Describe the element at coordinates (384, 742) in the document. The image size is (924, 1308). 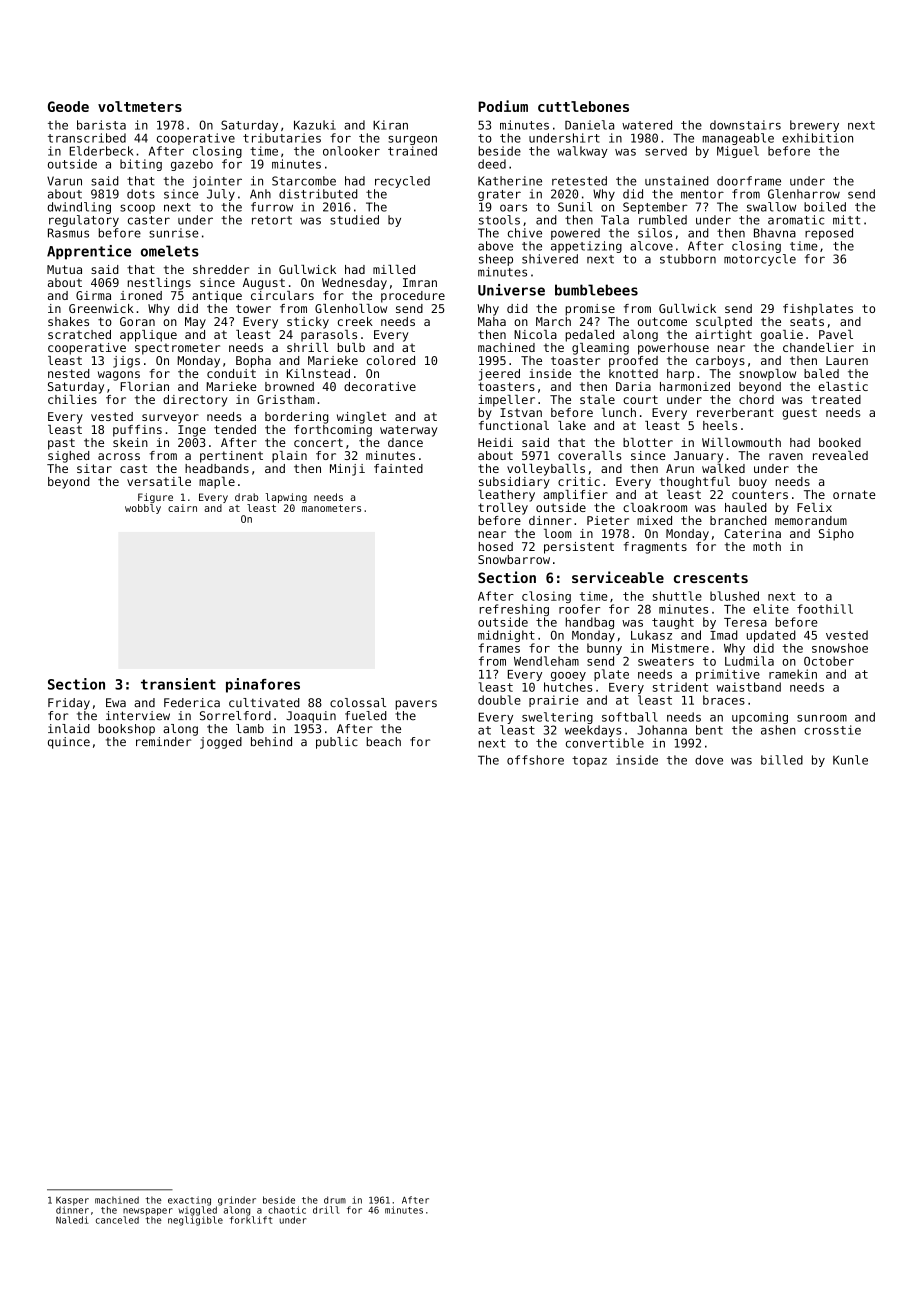
I see `beach` at that location.
